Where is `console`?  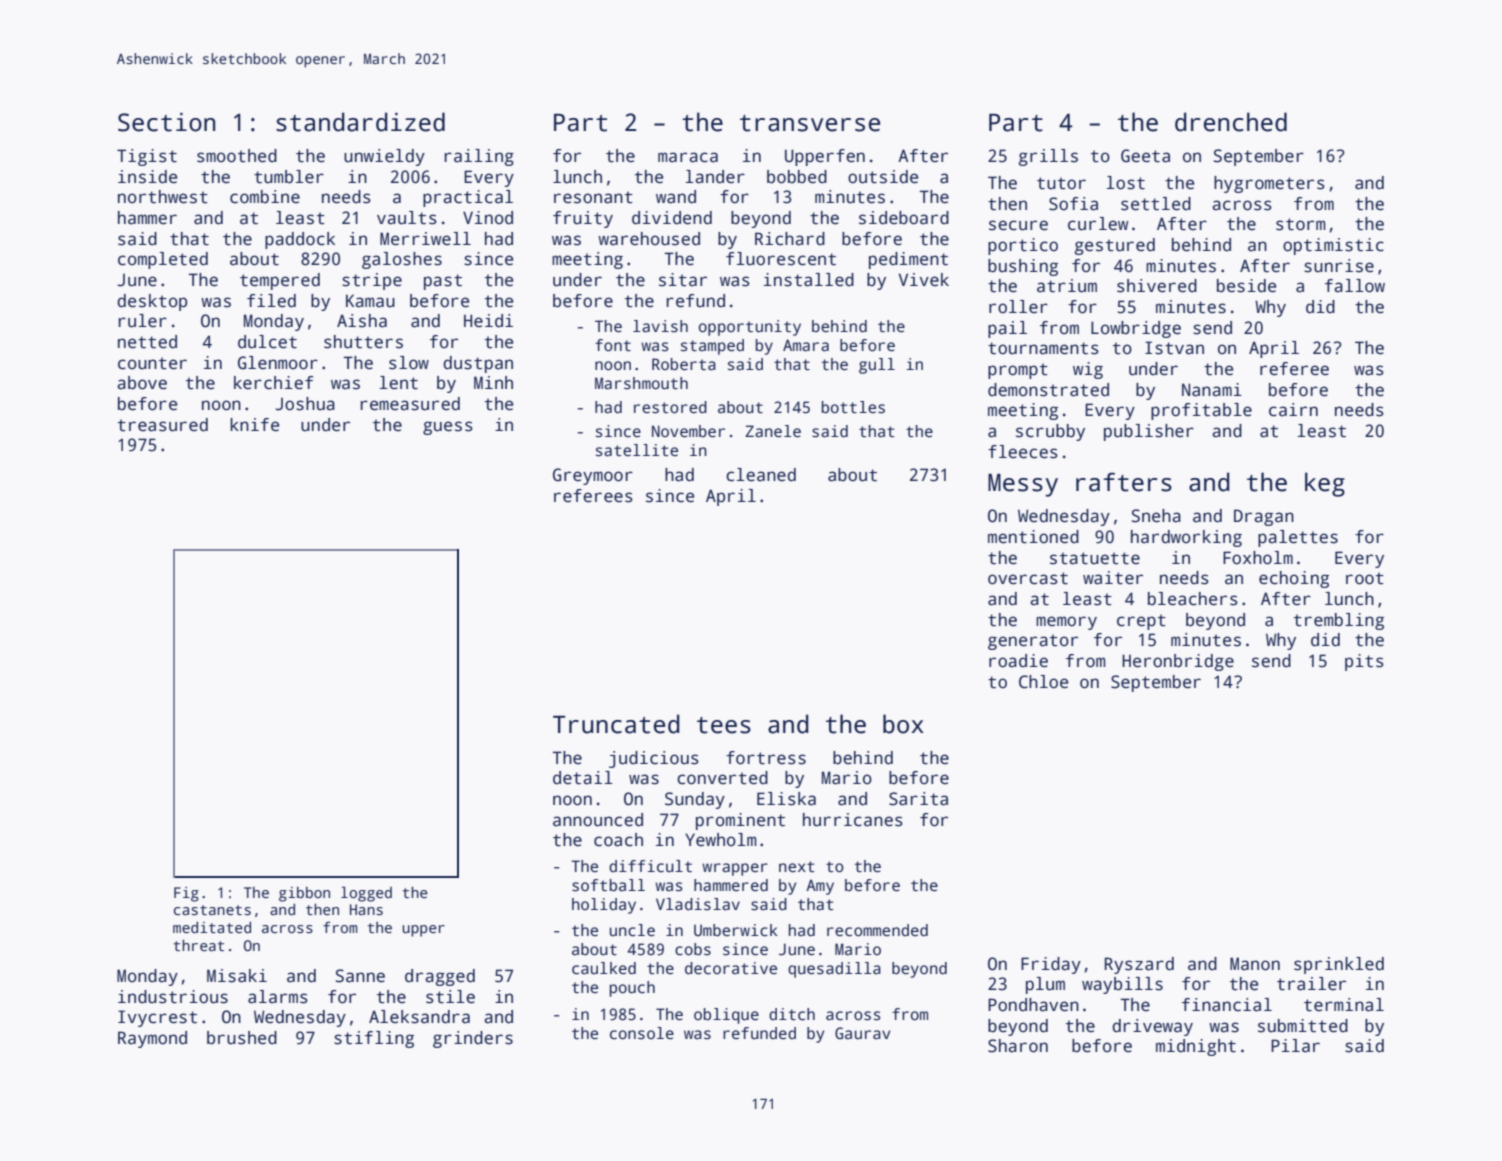
console is located at coordinates (642, 1033).
